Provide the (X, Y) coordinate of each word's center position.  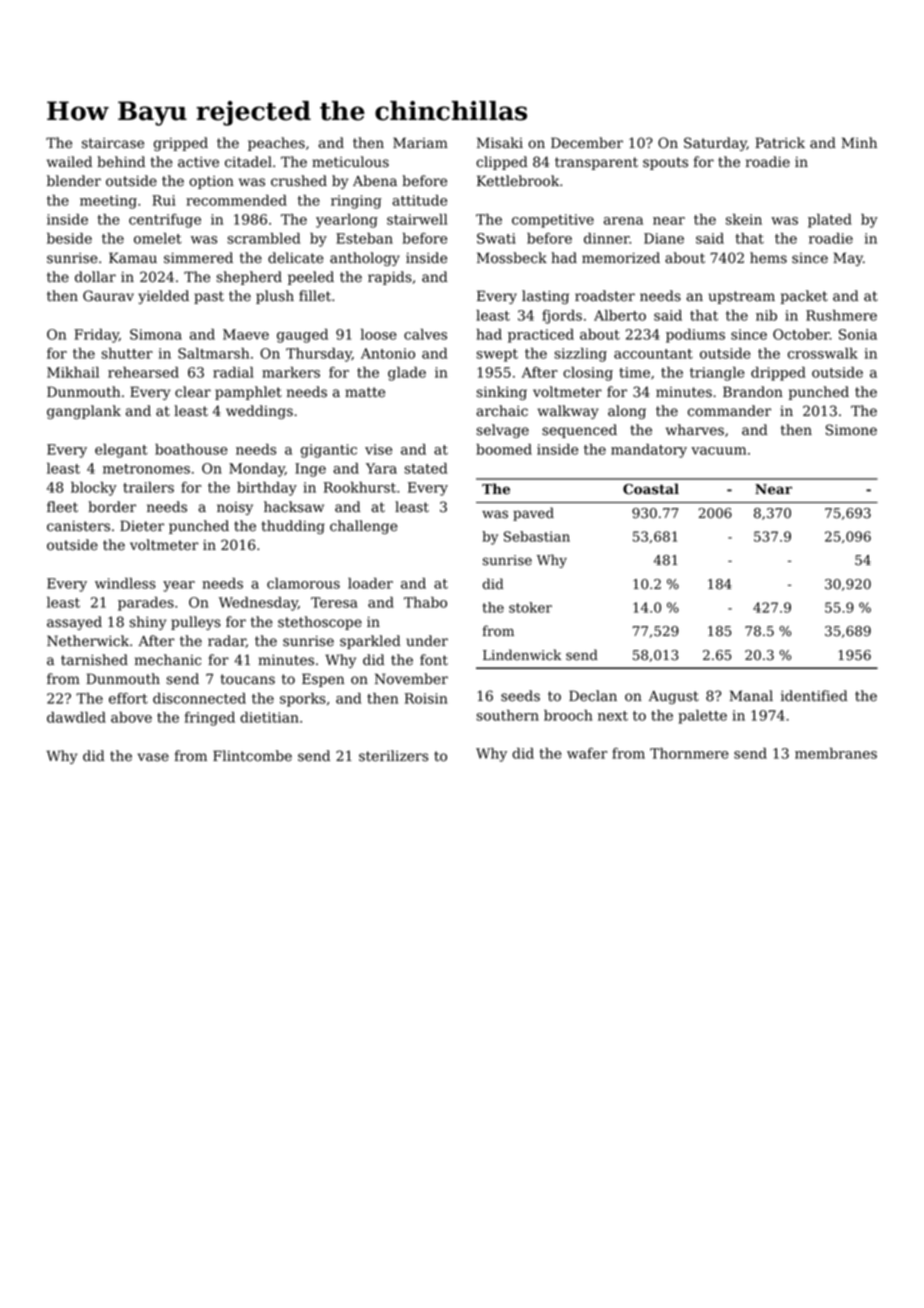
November (411, 679)
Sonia (858, 334)
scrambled (263, 238)
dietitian (269, 717)
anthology (365, 259)
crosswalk (823, 353)
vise (378, 449)
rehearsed (143, 372)
